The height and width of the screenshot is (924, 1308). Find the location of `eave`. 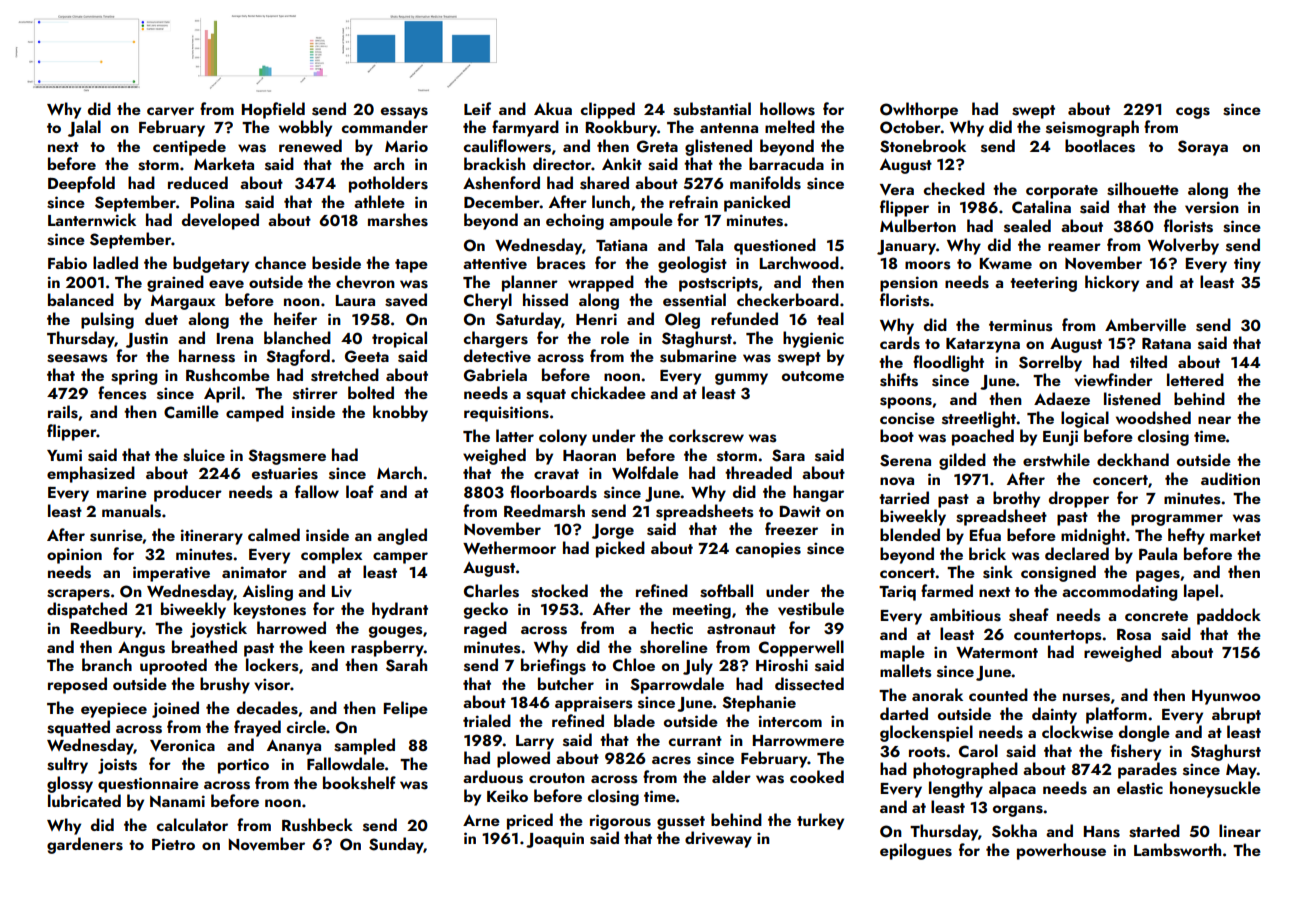

eave is located at coordinates (226, 284).
